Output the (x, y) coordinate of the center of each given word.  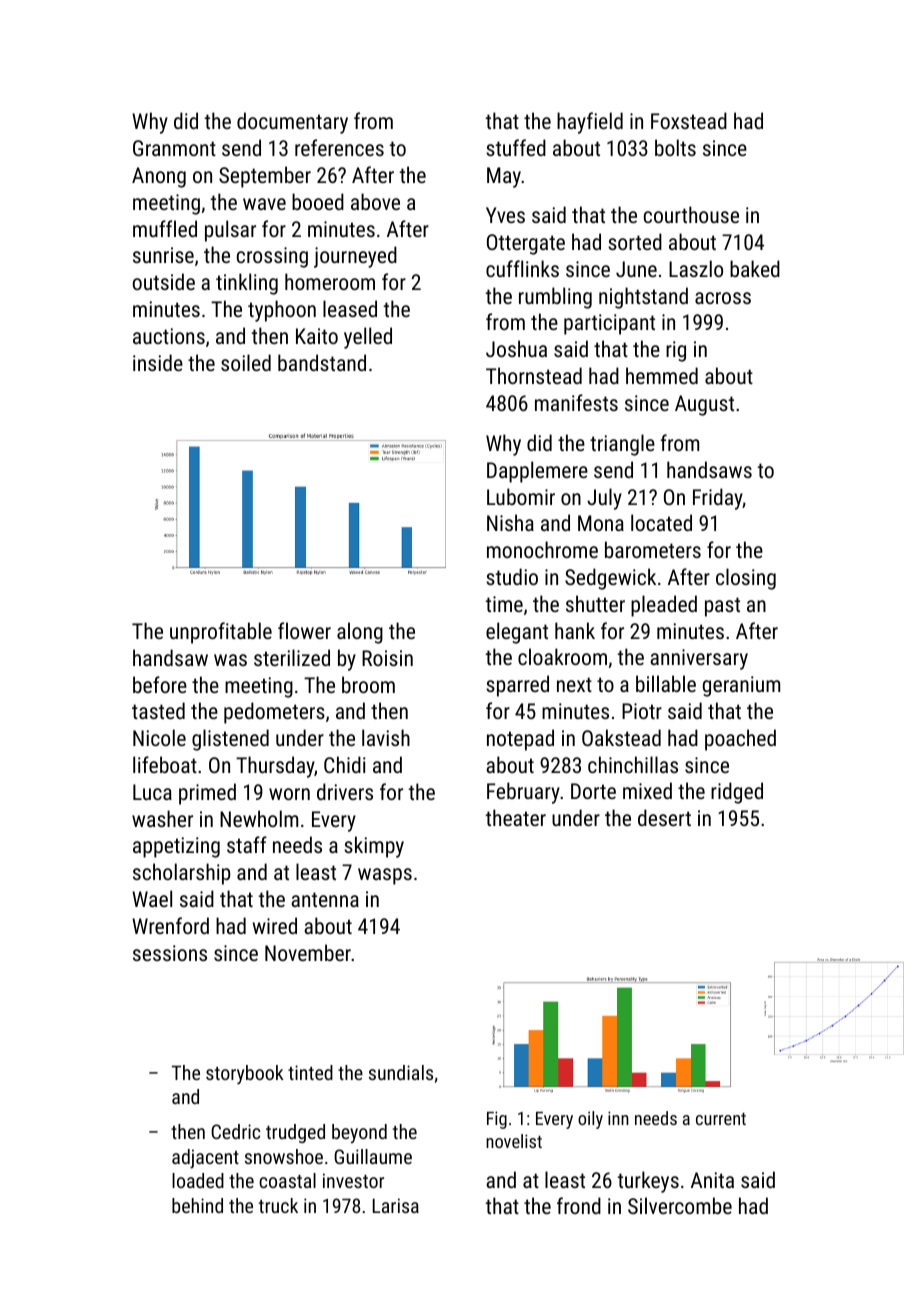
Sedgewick (610, 579)
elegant (517, 633)
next (574, 684)
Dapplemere (537, 472)
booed (318, 201)
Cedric (235, 1131)
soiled (246, 362)
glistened (230, 740)
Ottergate (526, 244)
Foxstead (689, 120)
